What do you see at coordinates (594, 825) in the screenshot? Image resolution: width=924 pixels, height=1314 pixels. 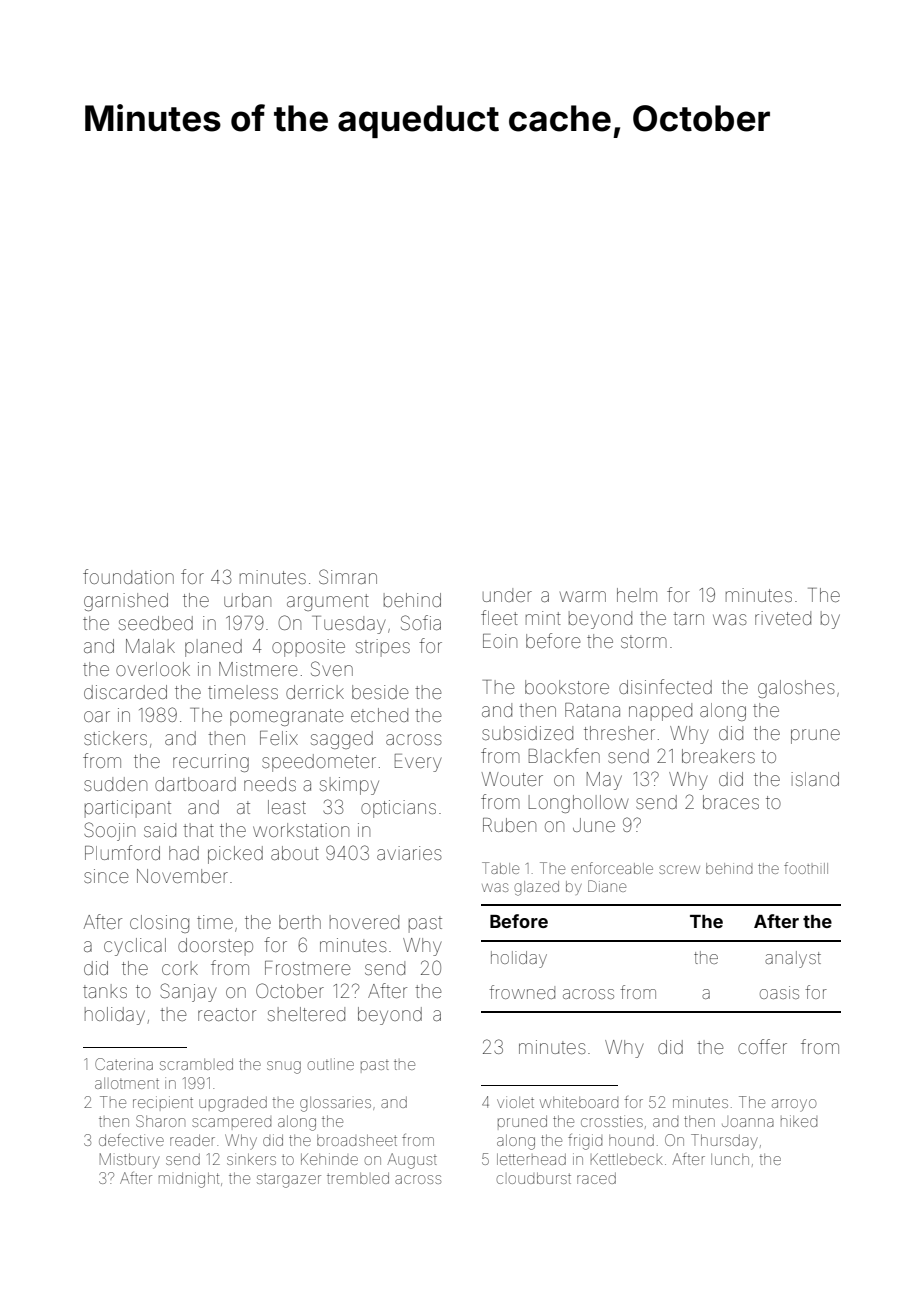 I see `June` at bounding box center [594, 825].
